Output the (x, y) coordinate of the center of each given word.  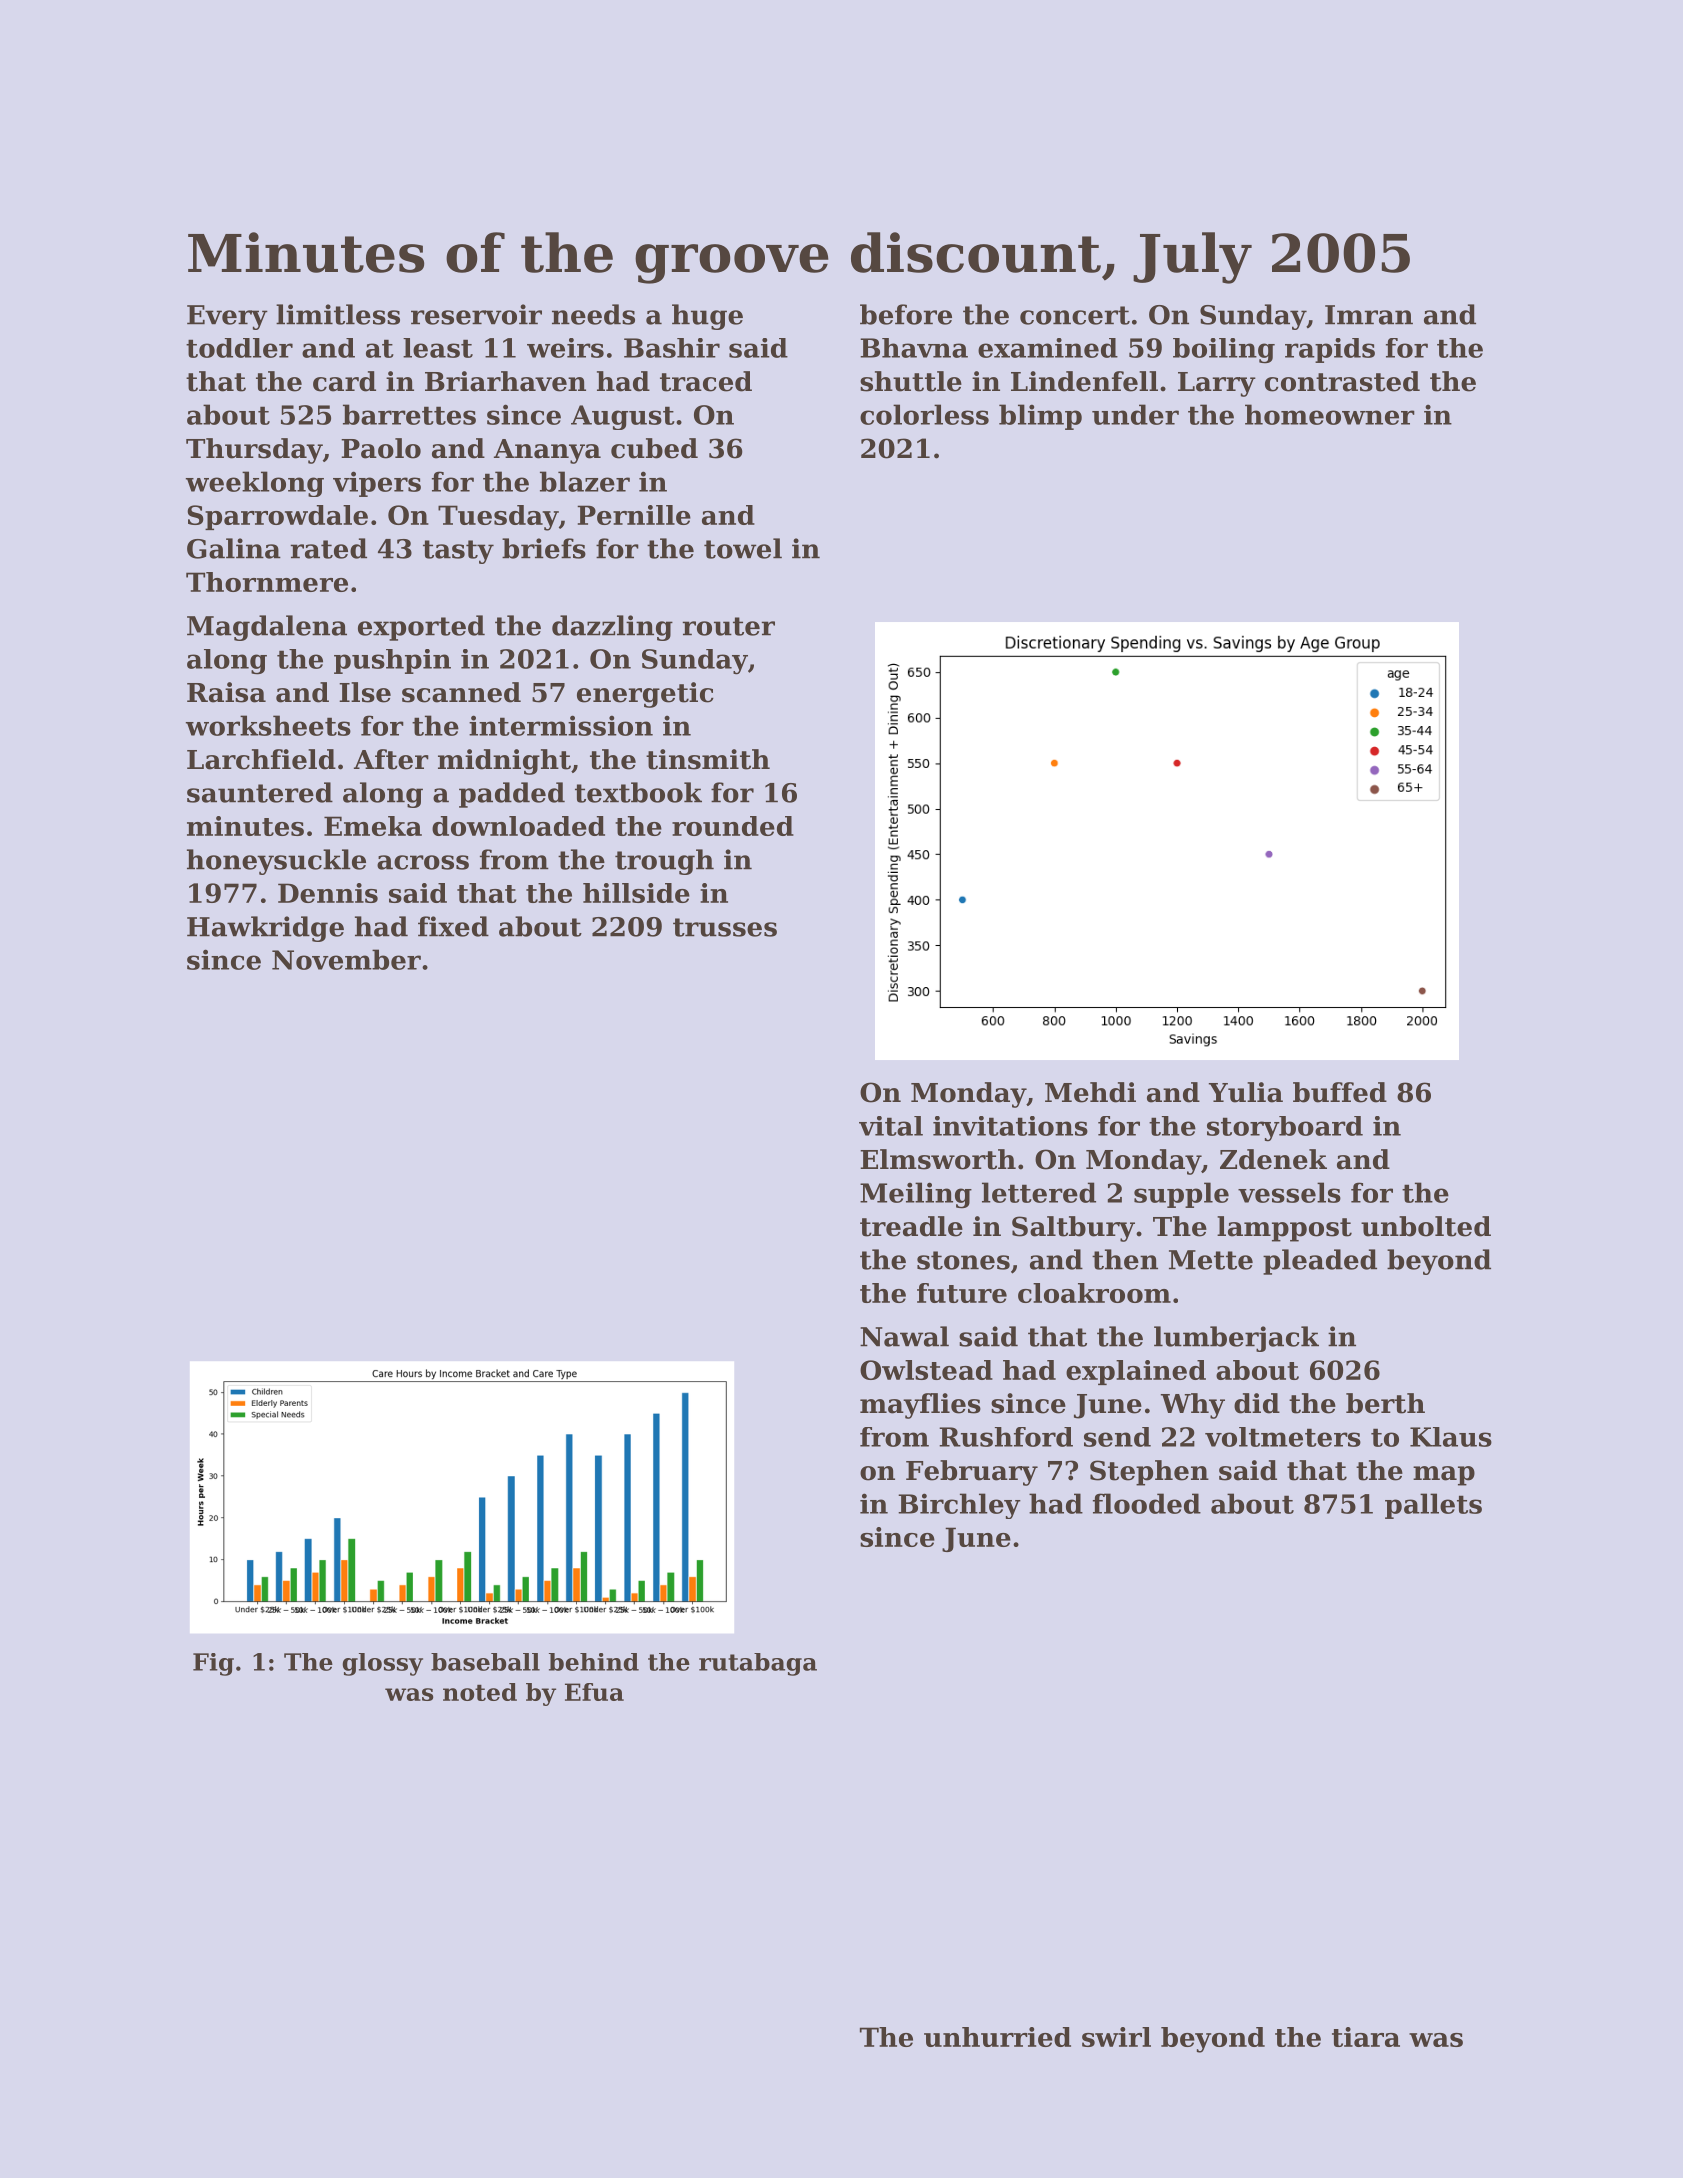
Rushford (1006, 1437)
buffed (1340, 1092)
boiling (1224, 351)
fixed (453, 926)
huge (707, 317)
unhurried (997, 2037)
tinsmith (708, 759)
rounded (733, 826)
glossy (382, 1664)
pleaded (1320, 1262)
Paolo (381, 448)
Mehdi (1090, 1092)
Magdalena (267, 628)
